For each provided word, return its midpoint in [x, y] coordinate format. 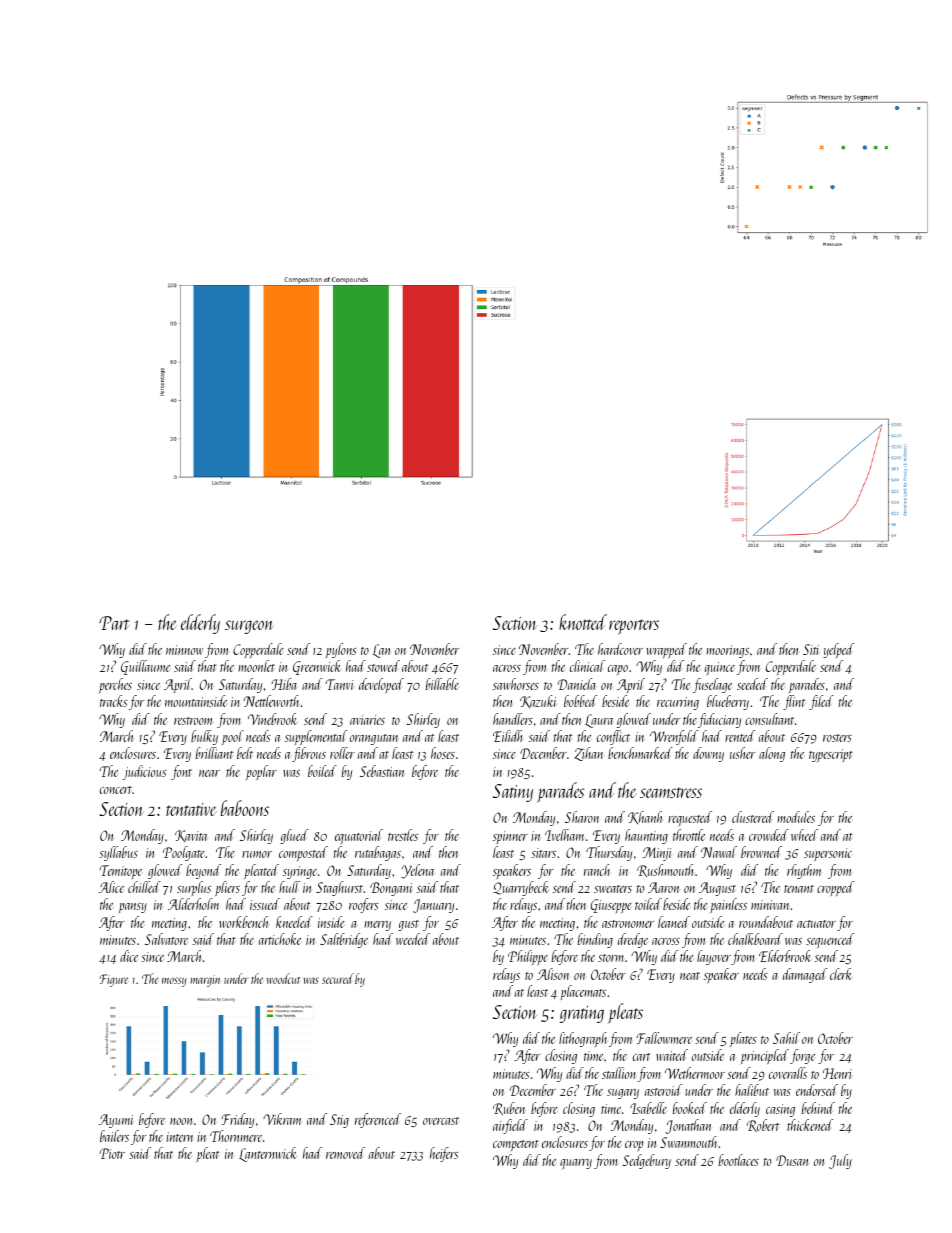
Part [114, 623]
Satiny [513, 793]
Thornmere [236, 1136]
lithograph [583, 1039]
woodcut [283, 978]
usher [742, 753]
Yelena [417, 871]
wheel [804, 835]
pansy [133, 908]
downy [708, 754]
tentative [191, 809]
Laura [599, 721]
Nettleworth [272, 701]
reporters [634, 627]
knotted [583, 622]
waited [672, 1055]
